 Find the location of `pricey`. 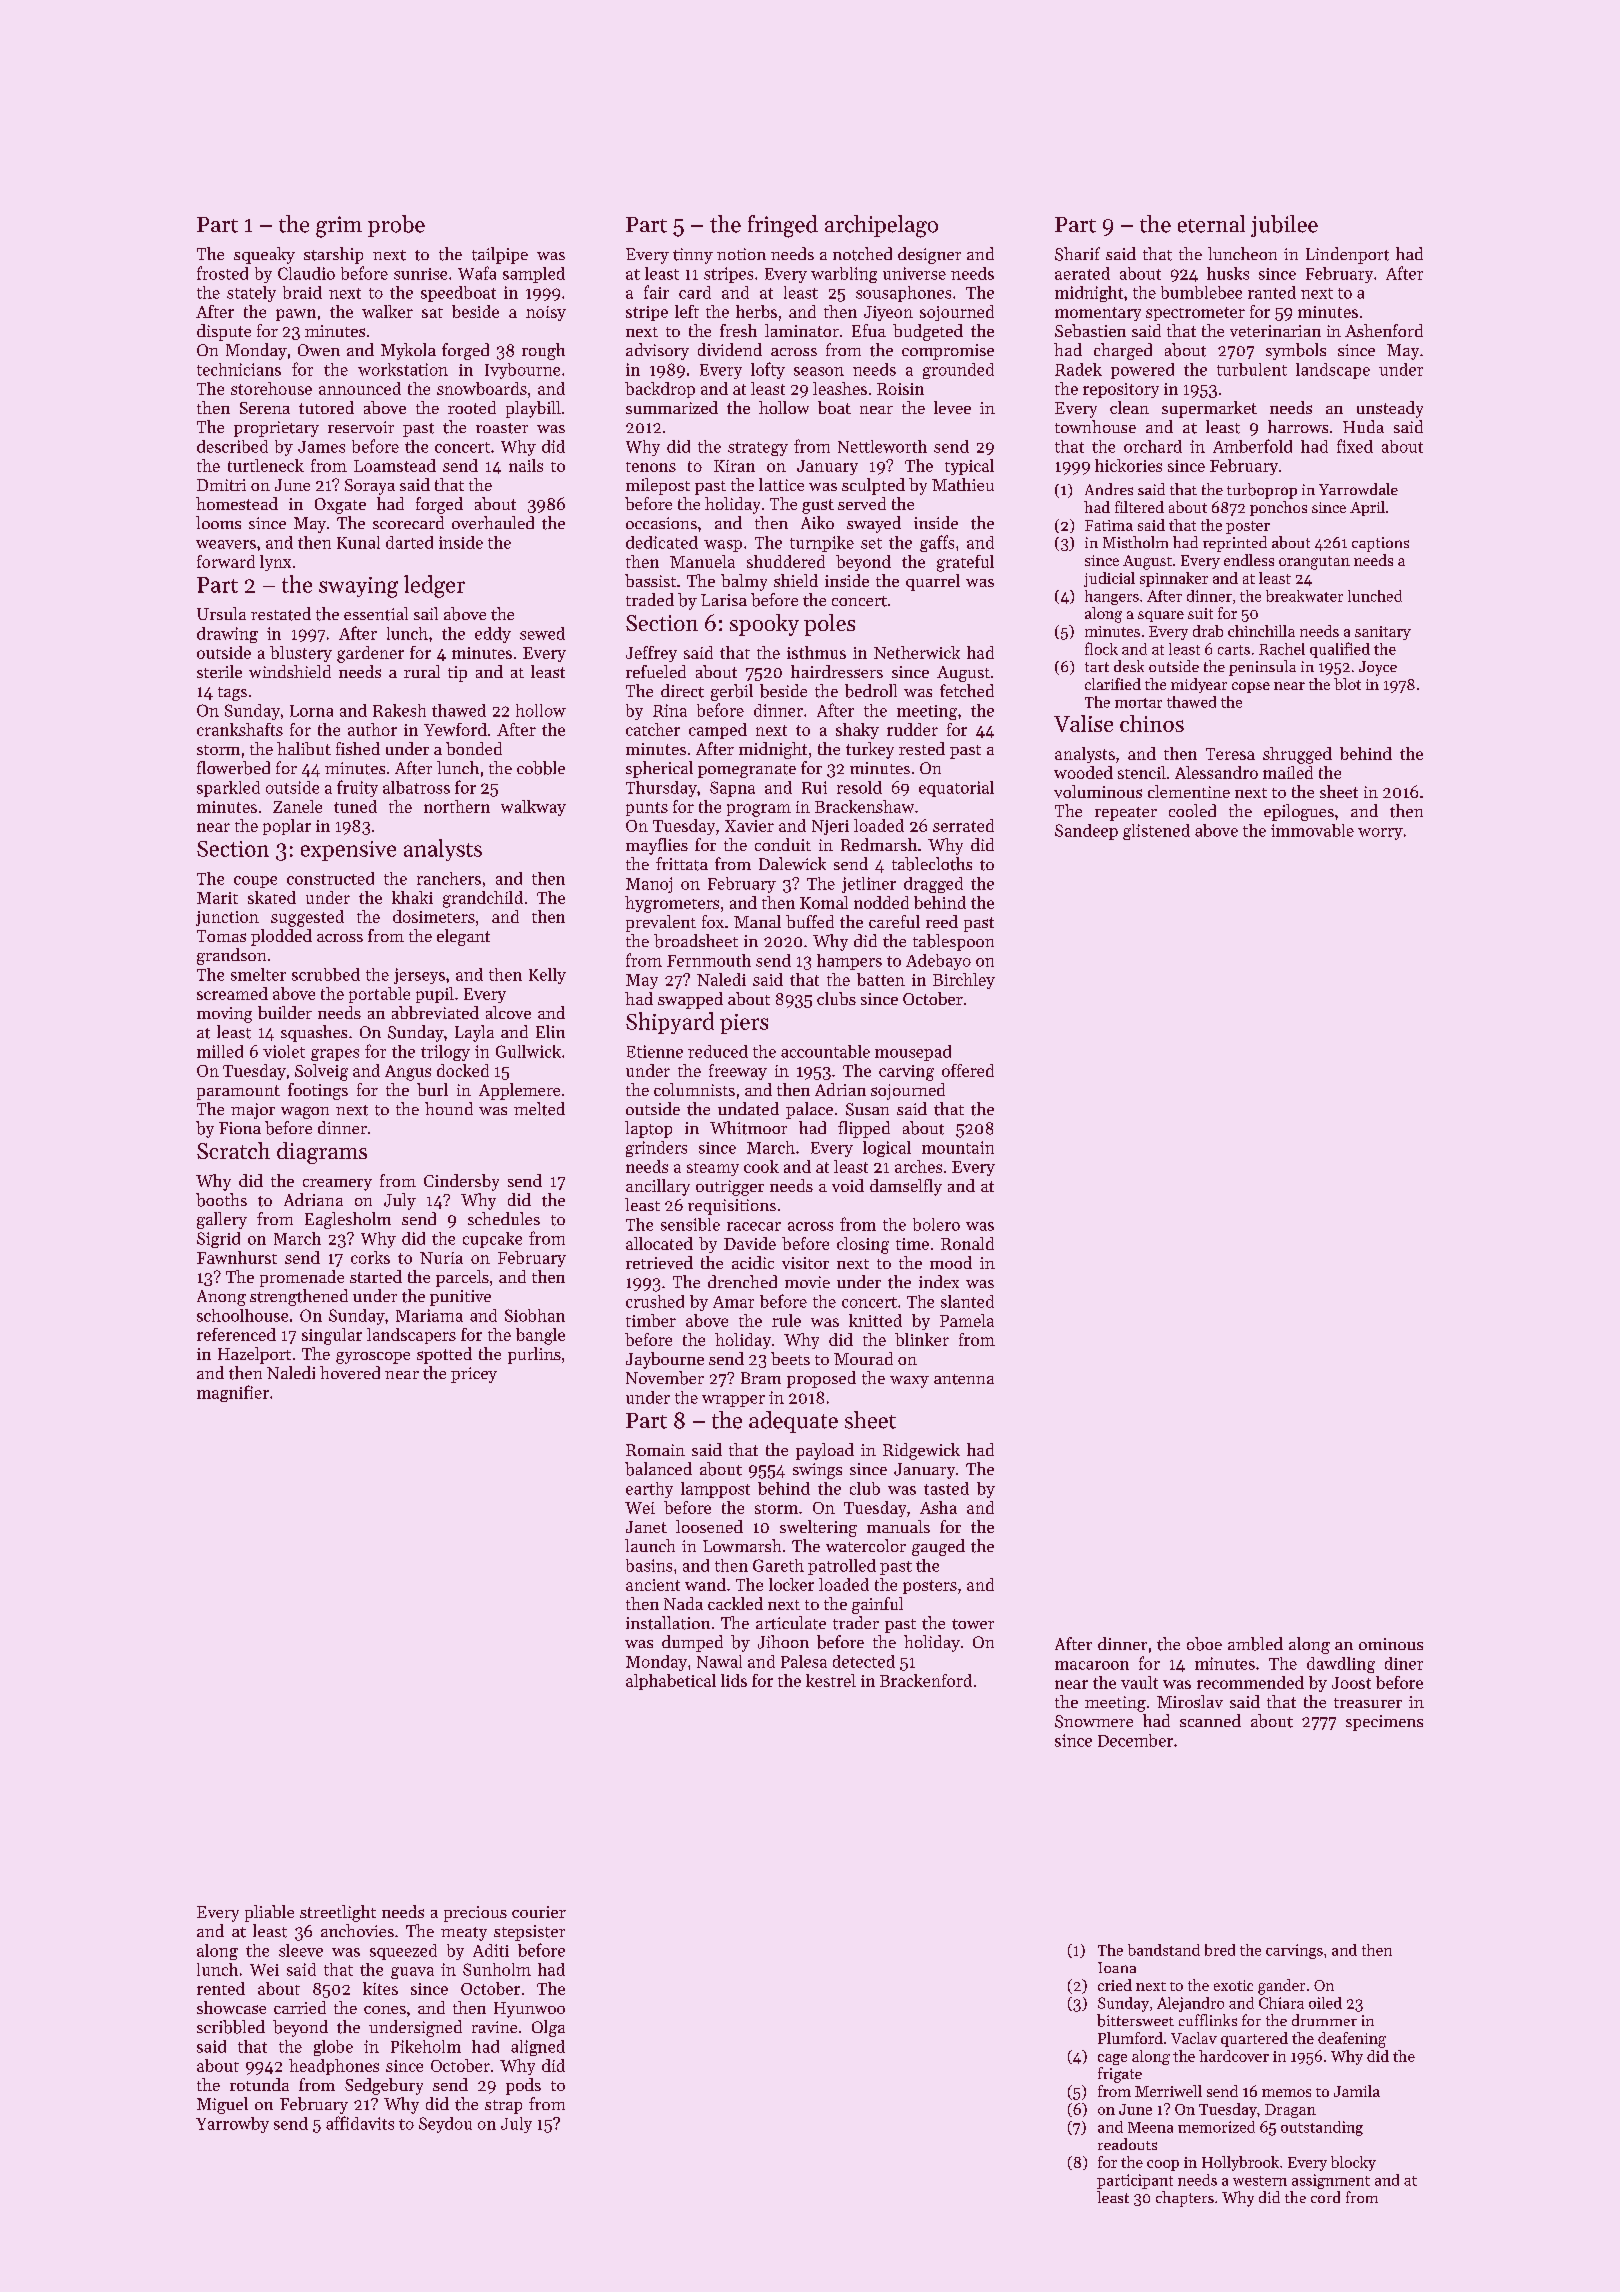

pricey is located at coordinates (474, 1375).
